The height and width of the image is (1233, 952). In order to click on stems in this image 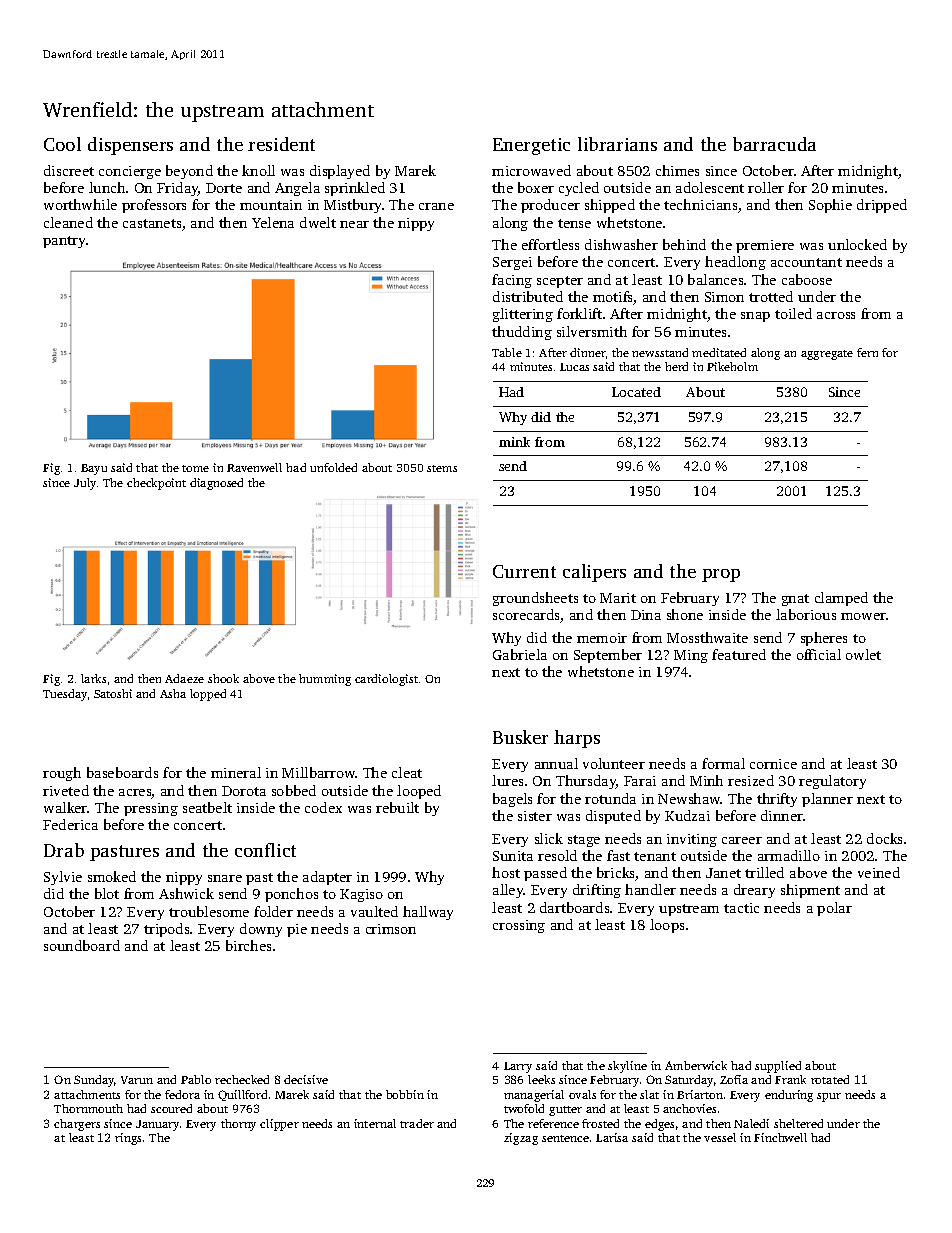, I will do `click(442, 468)`.
